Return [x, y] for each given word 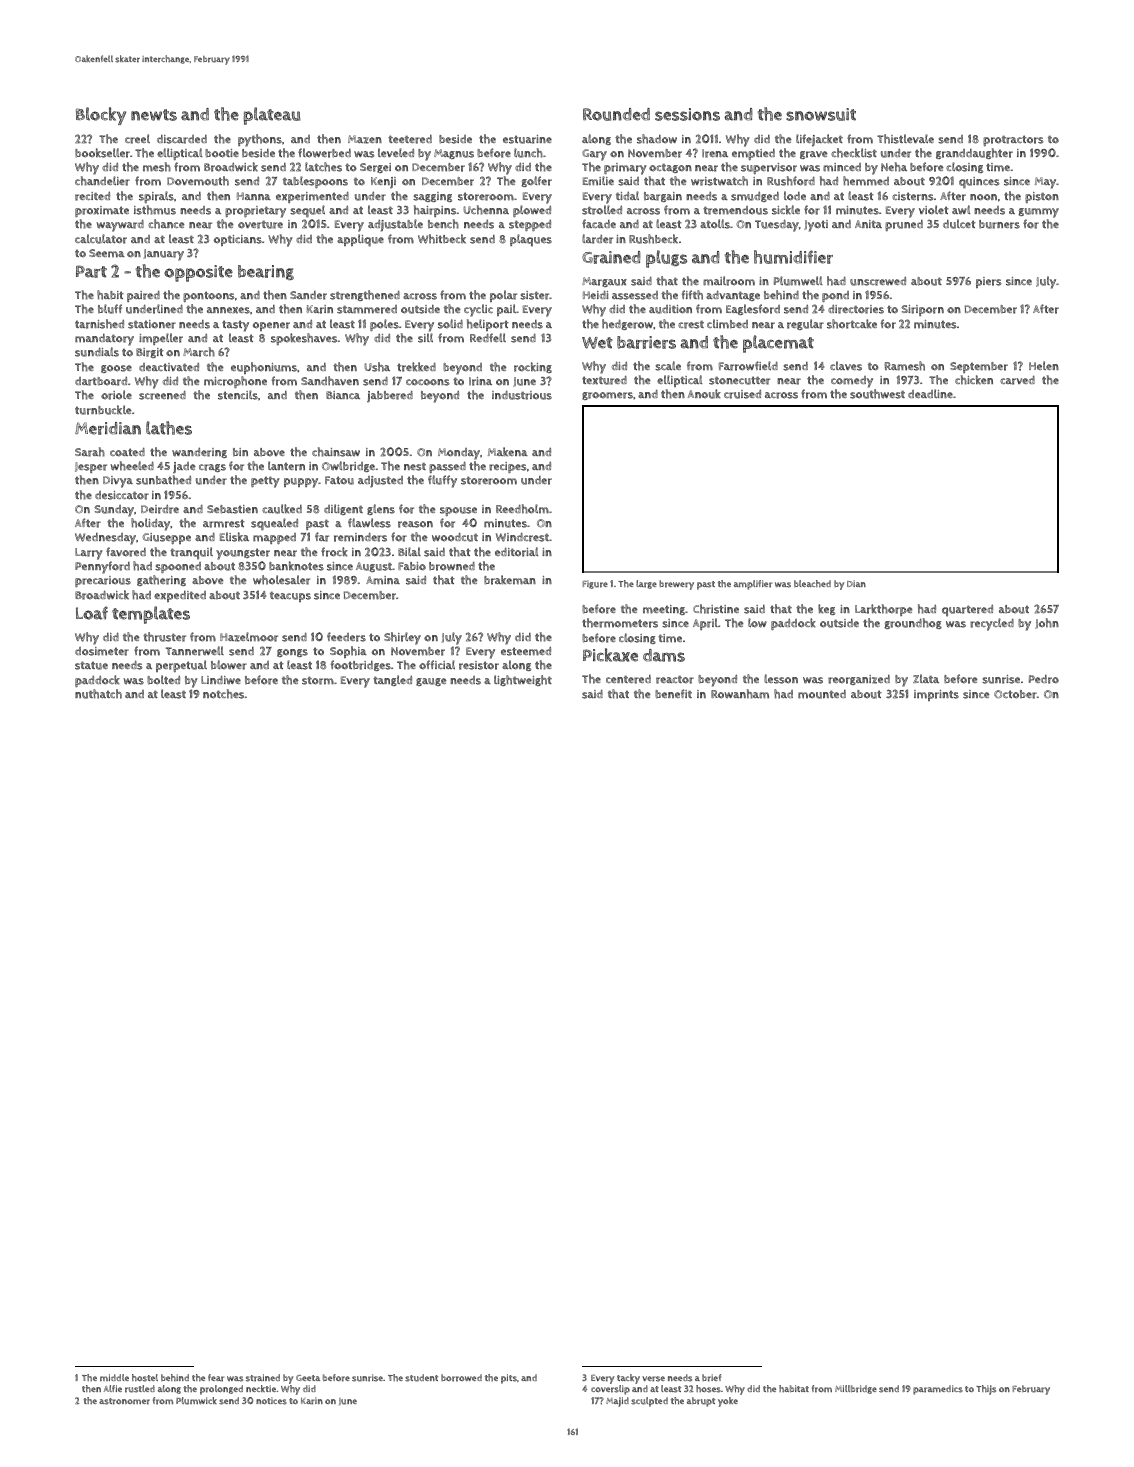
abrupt [701, 1402]
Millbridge [856, 1389]
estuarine [527, 139]
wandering [199, 452]
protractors [1013, 140]
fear [216, 1378]
